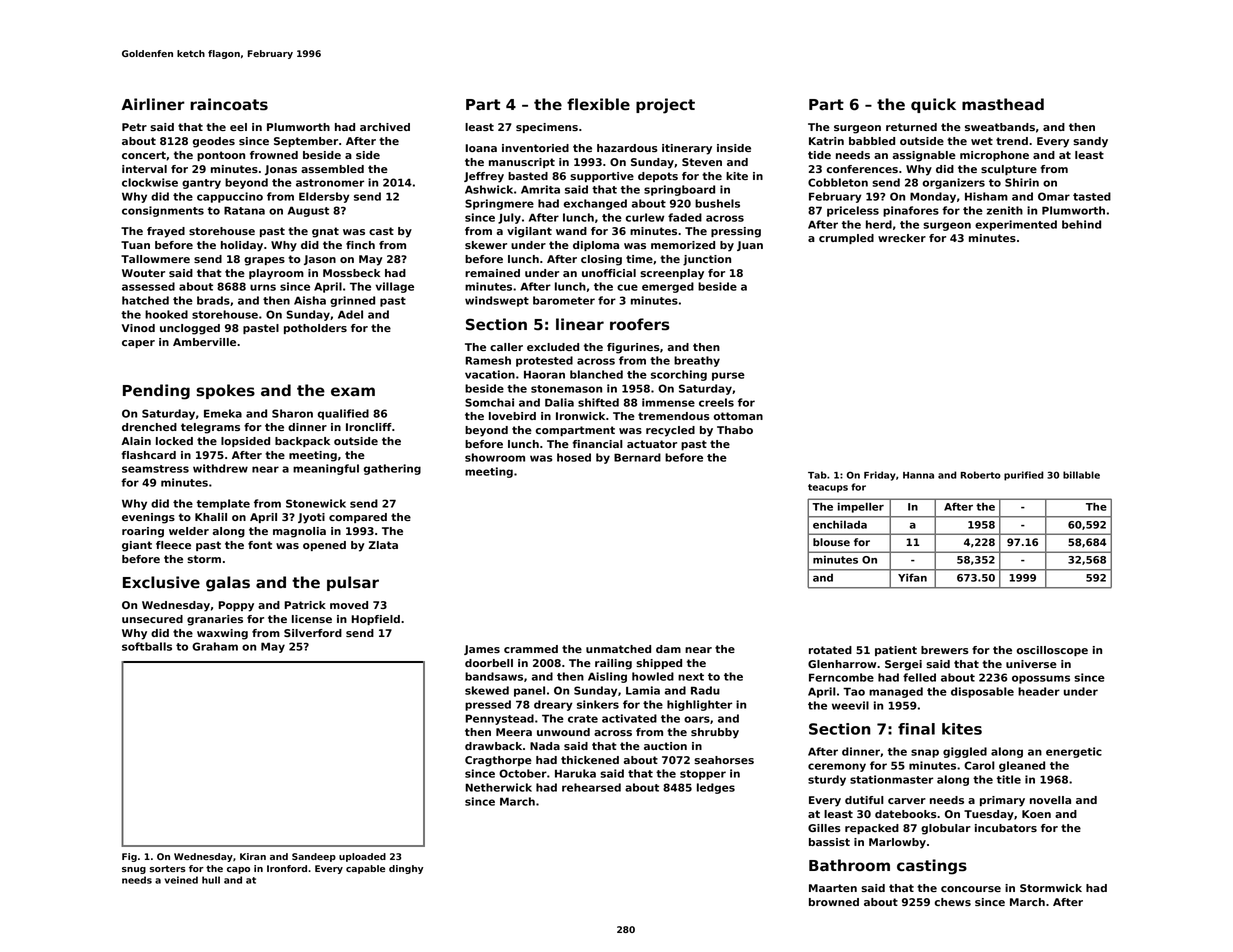  What do you see at coordinates (365, 869) in the document?
I see `capable` at bounding box center [365, 869].
